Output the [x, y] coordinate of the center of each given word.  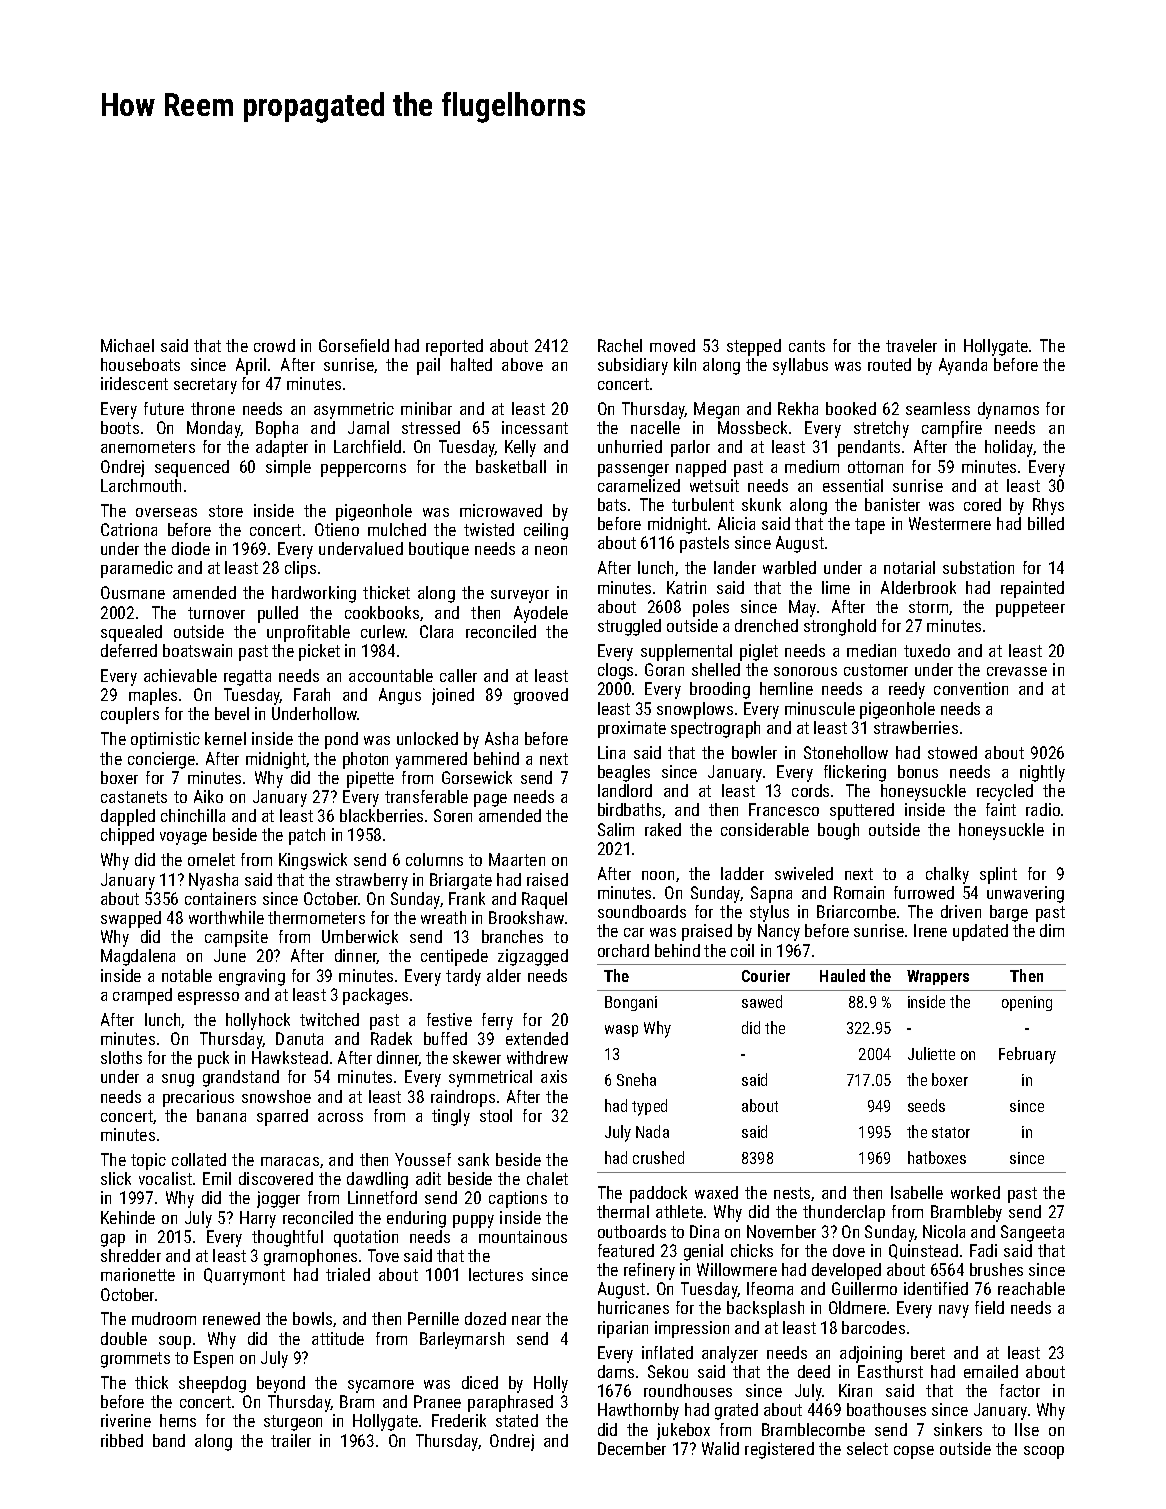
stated [517, 1420]
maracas [290, 1161]
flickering [855, 773]
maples [153, 696]
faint [1001, 809]
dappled [128, 817]
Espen [213, 1359]
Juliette [931, 1053]
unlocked [427, 738]
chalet [547, 1178]
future [164, 408]
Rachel [620, 345]
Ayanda [963, 366]
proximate [632, 729]
